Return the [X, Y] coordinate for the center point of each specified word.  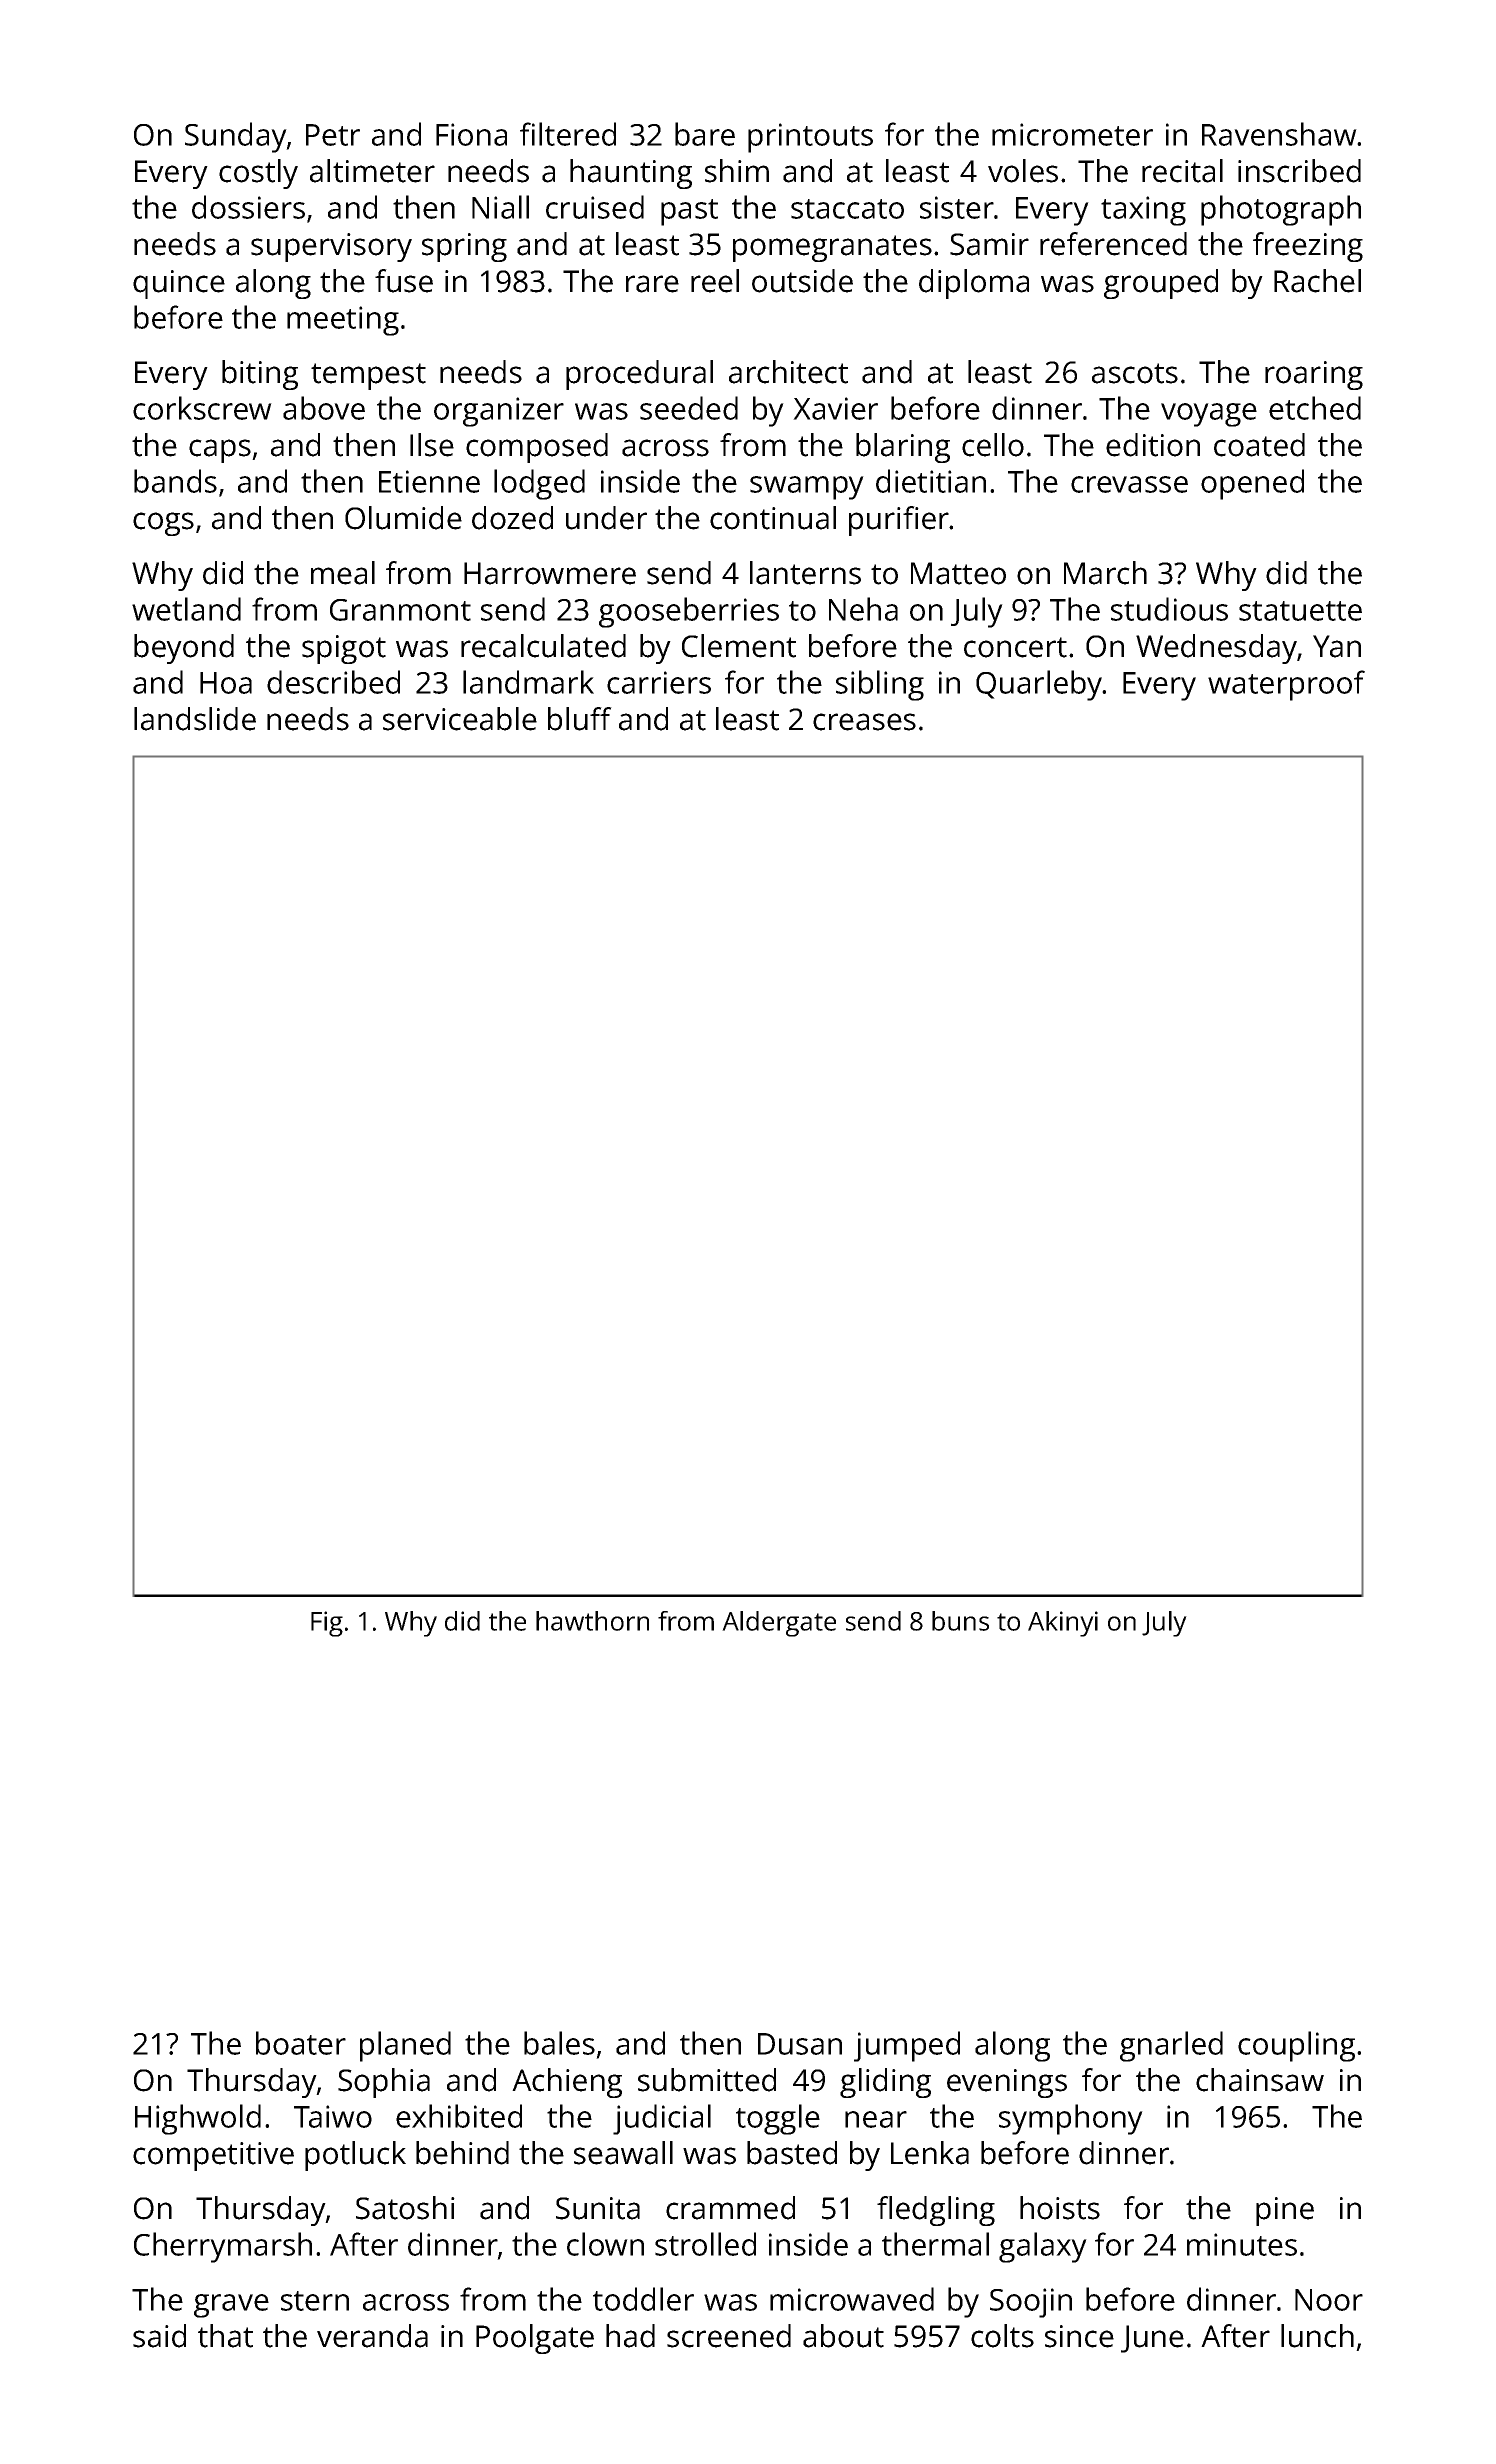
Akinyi [1063, 1624]
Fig [327, 1624]
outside [802, 281]
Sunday [236, 137]
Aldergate [779, 1624]
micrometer [1072, 134]
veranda [372, 2336]
